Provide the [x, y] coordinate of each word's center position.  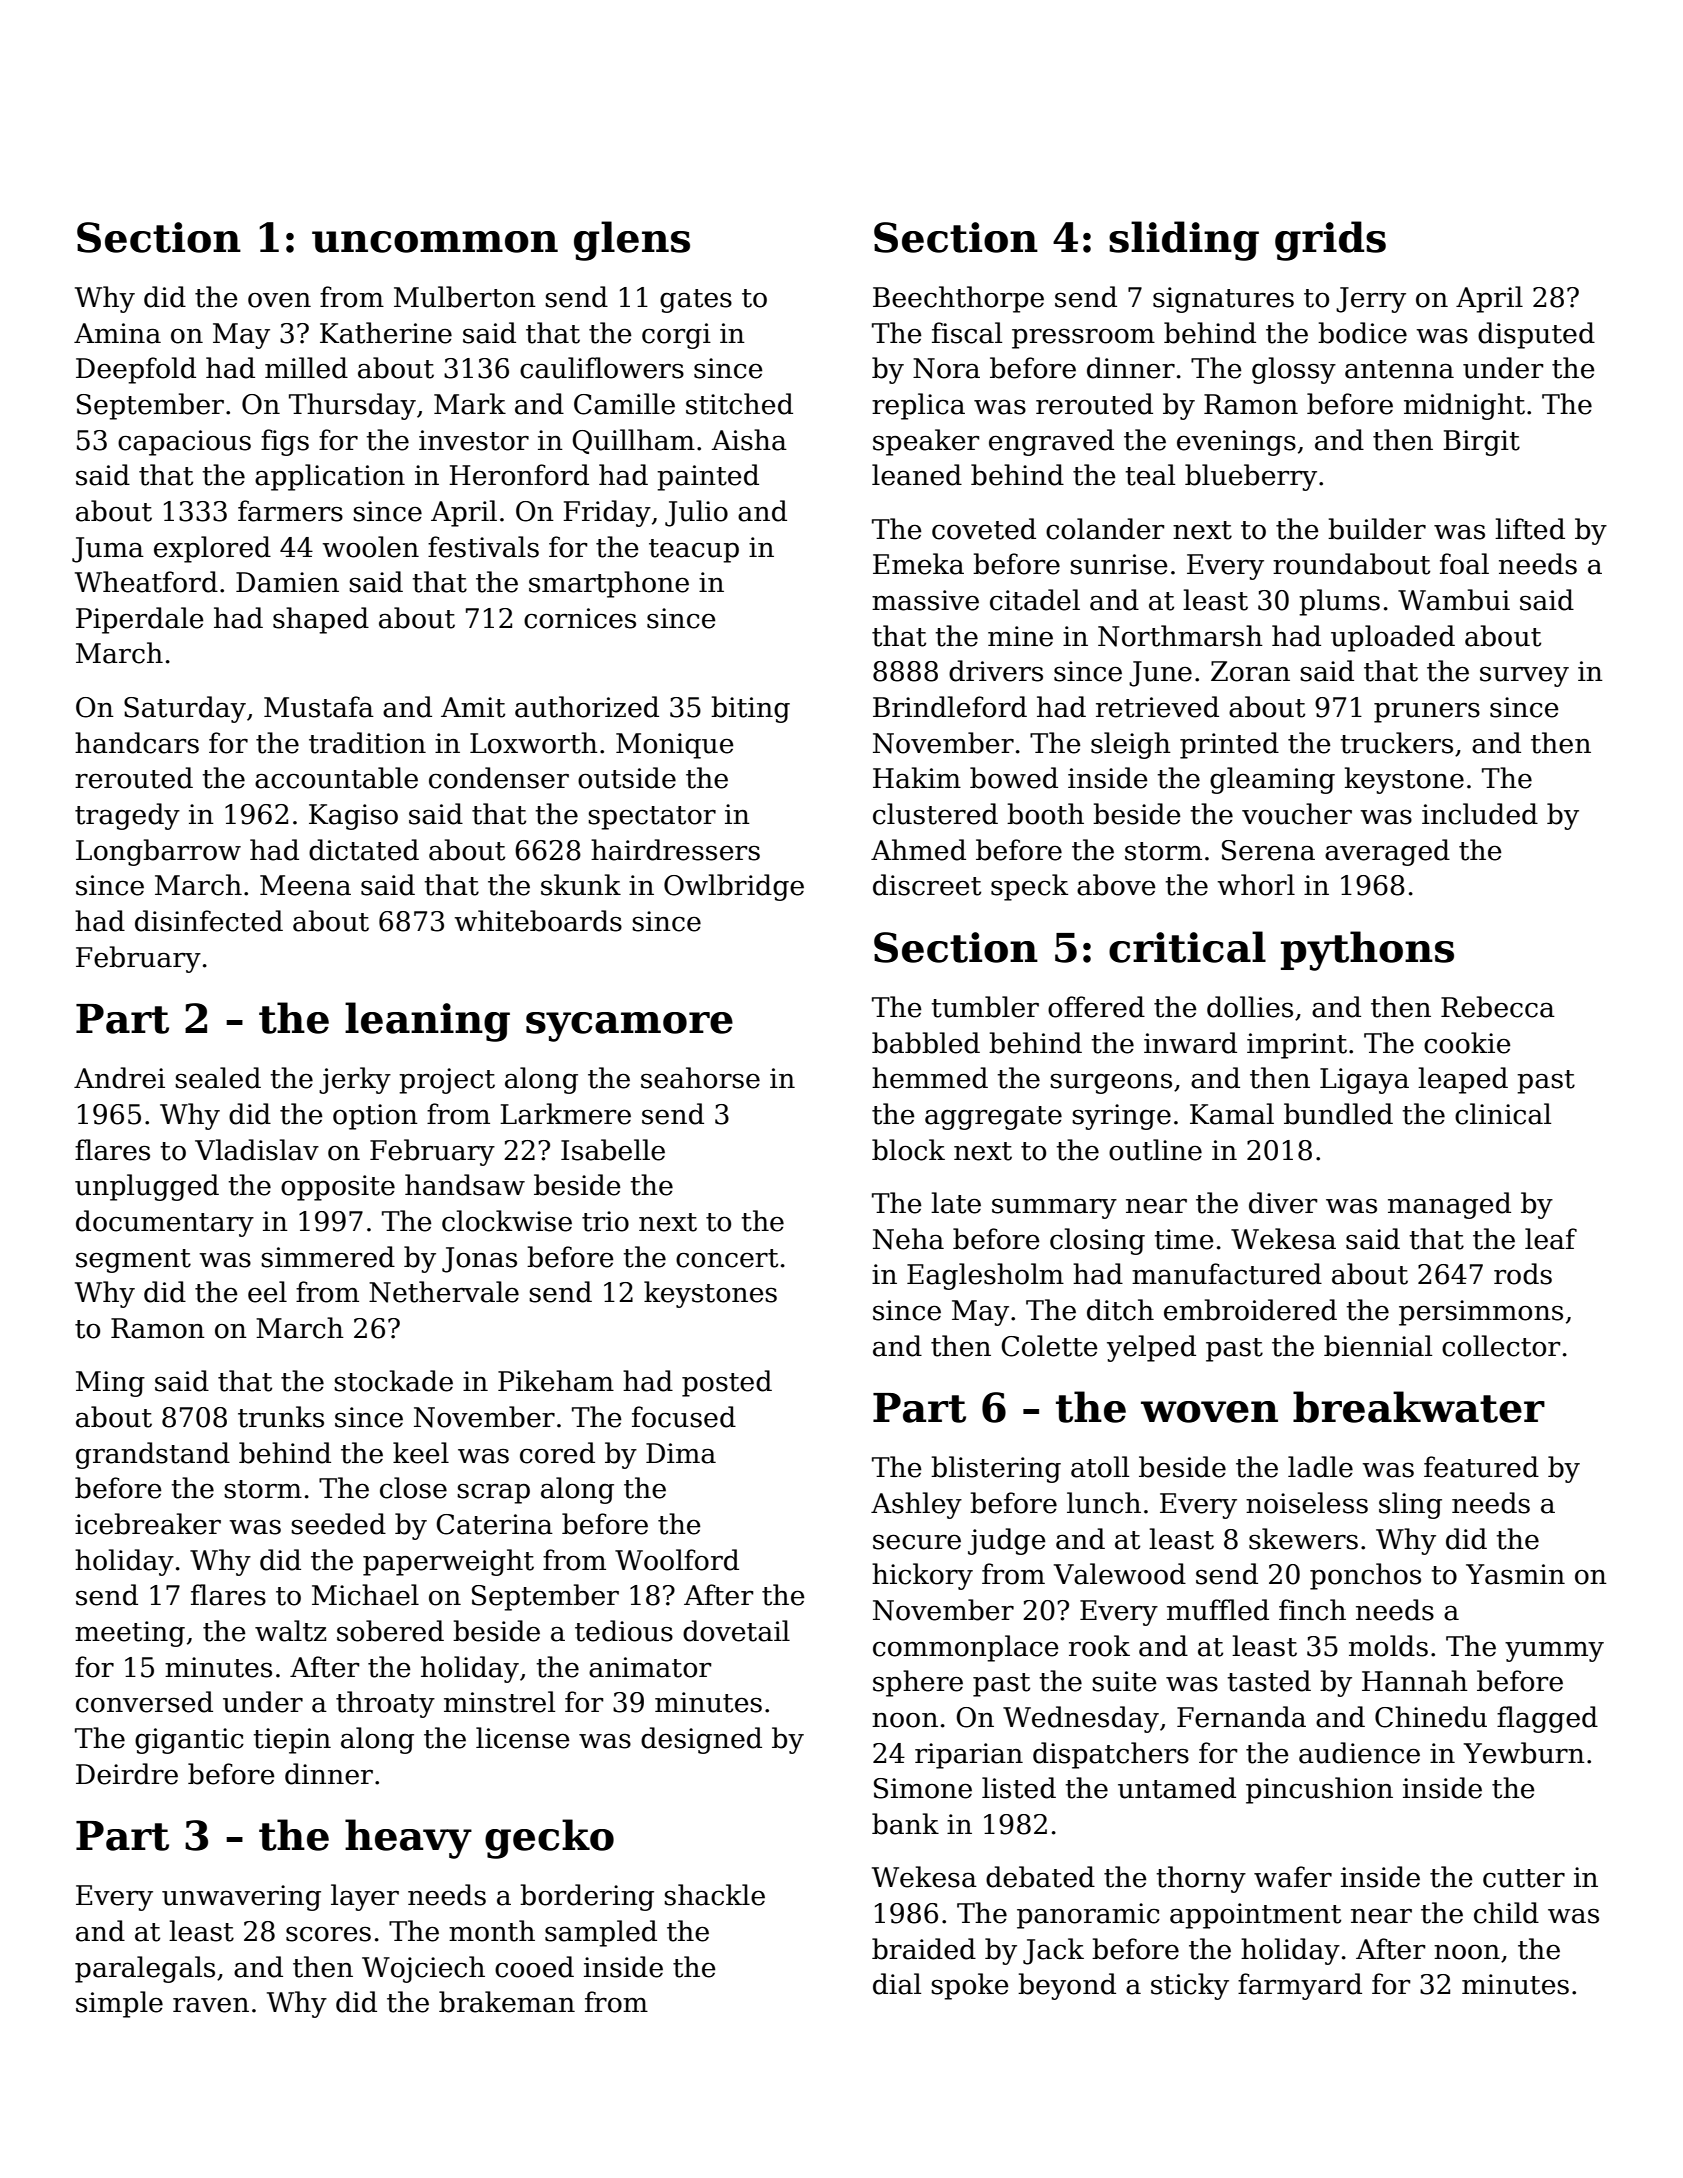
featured [1481, 1467]
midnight [1464, 406]
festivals [483, 547]
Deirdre [127, 1774]
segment [133, 1261]
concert [727, 1258]
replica [918, 406]
